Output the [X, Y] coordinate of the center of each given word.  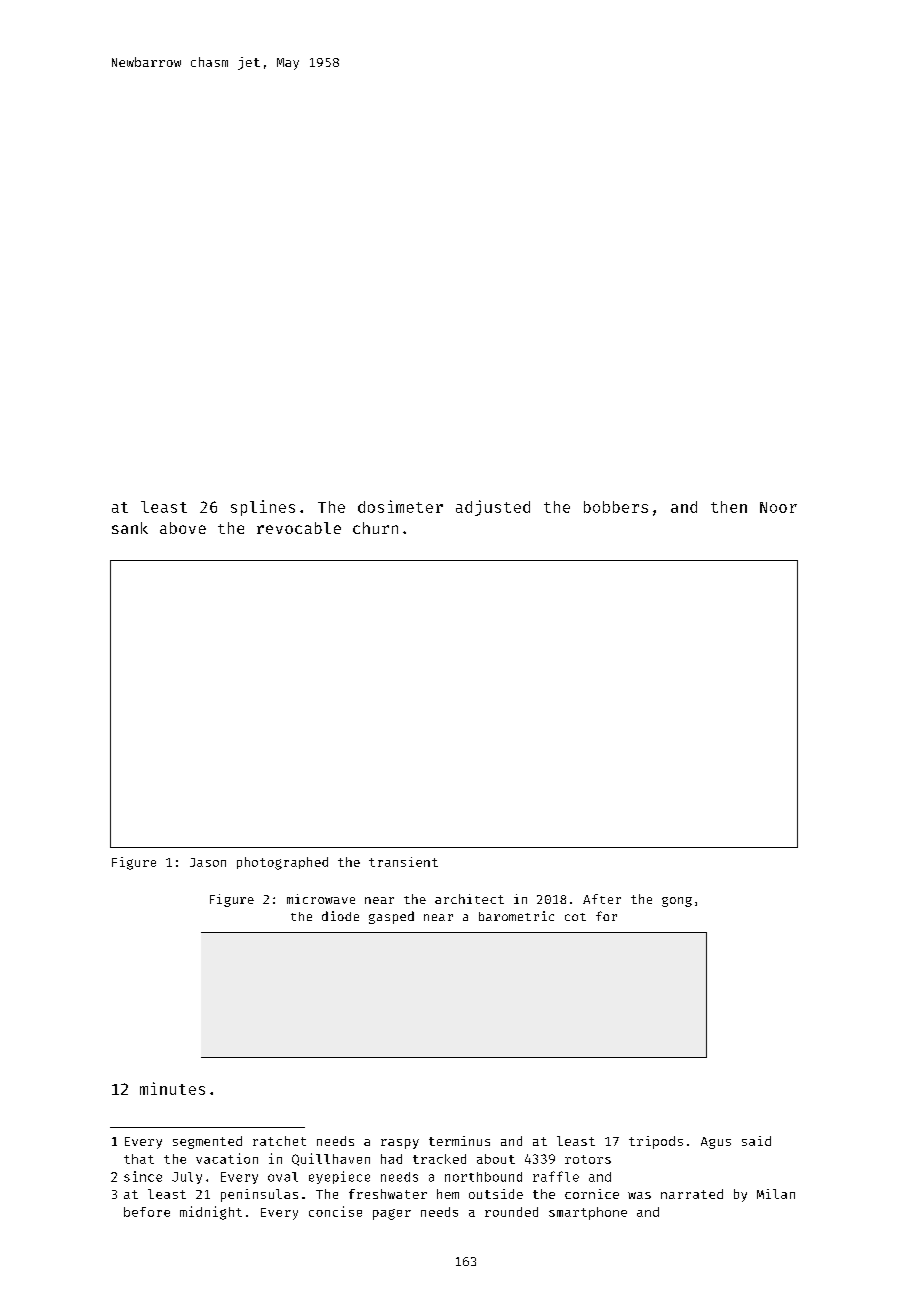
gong [677, 902]
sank [130, 528]
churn [375, 528]
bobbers [616, 507]
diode [340, 916]
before [147, 1212]
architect [469, 899]
